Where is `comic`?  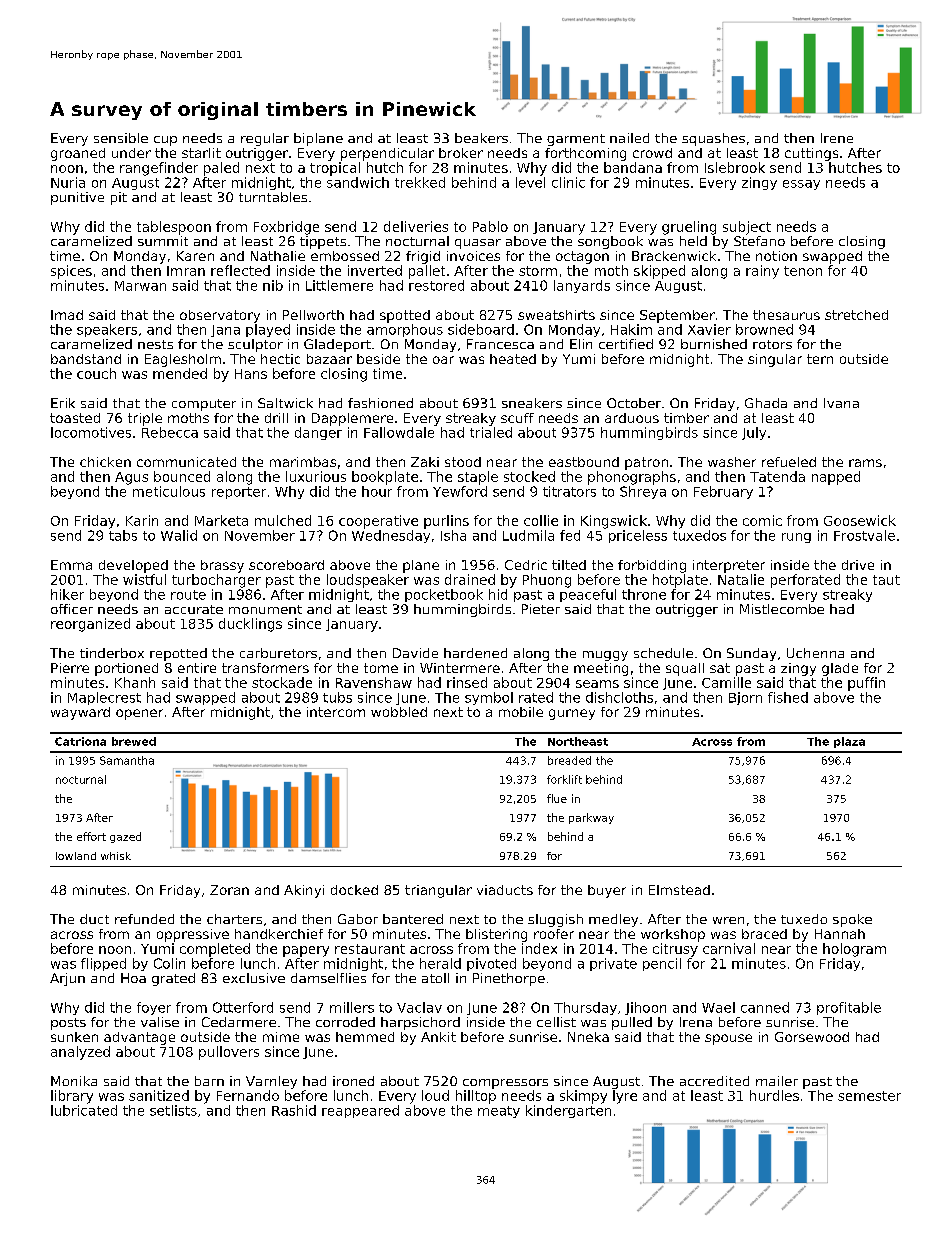
comic is located at coordinates (762, 520).
